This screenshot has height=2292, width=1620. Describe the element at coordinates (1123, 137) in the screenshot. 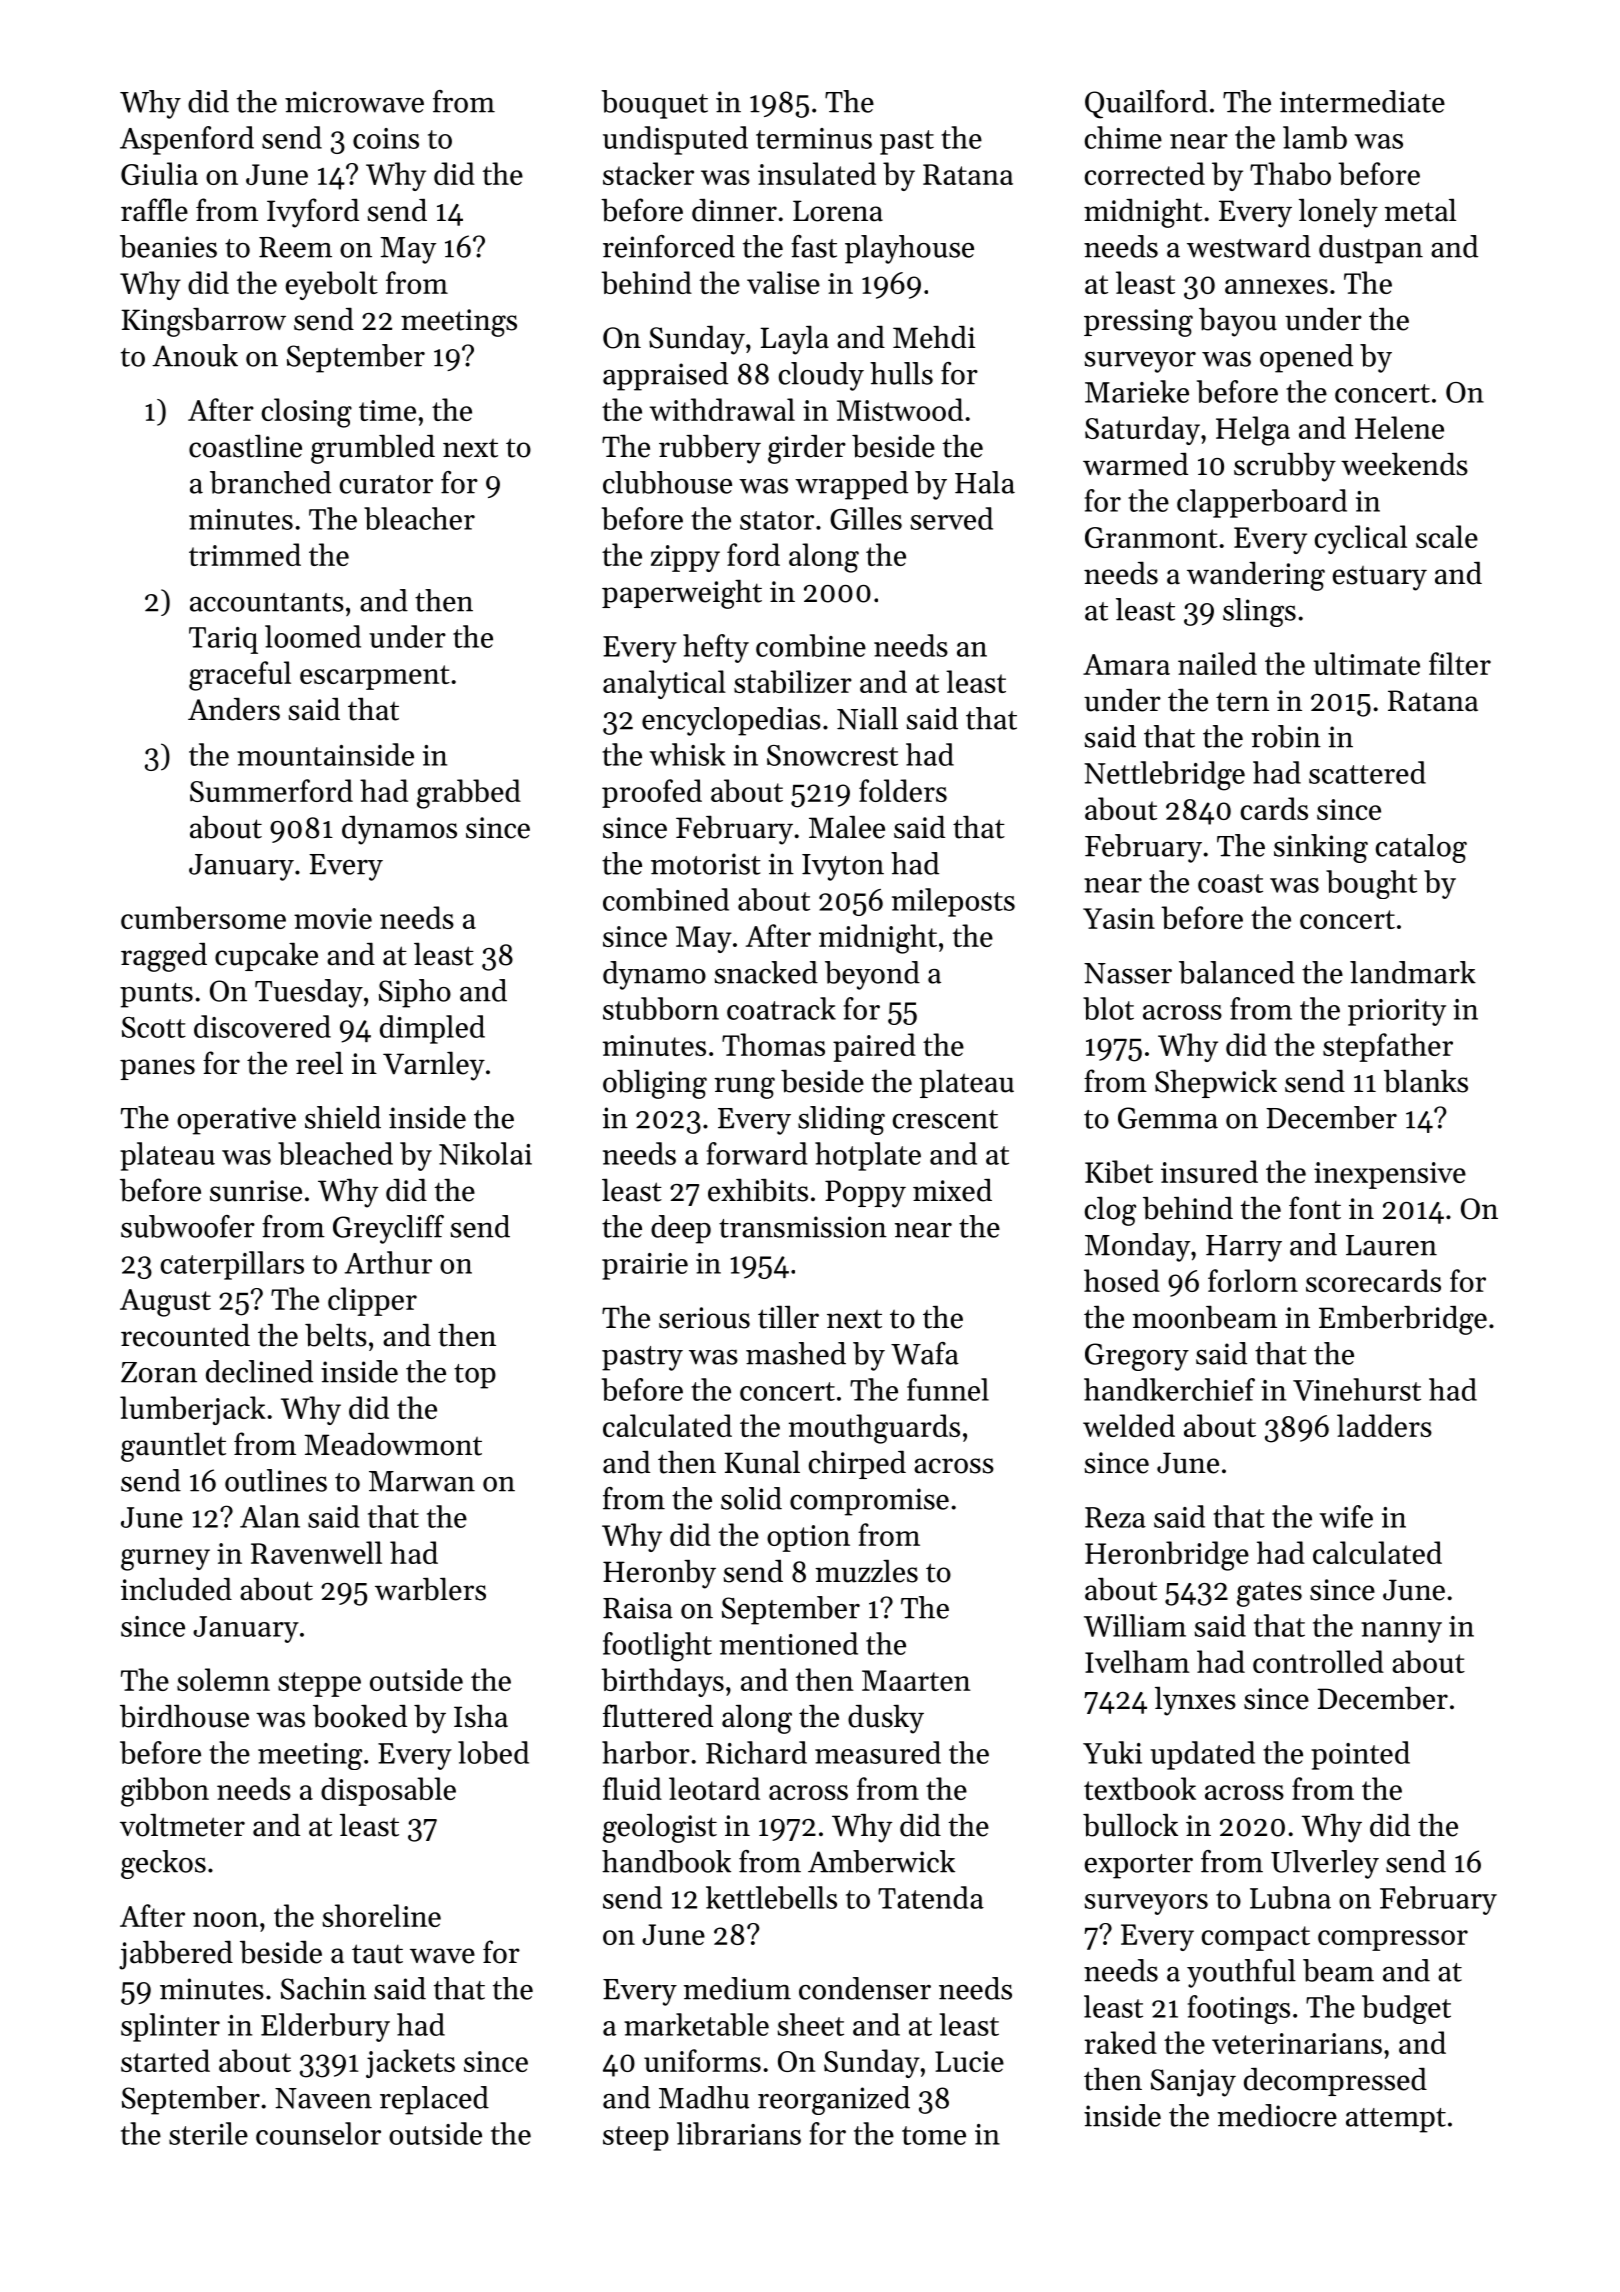

I see `chime` at that location.
